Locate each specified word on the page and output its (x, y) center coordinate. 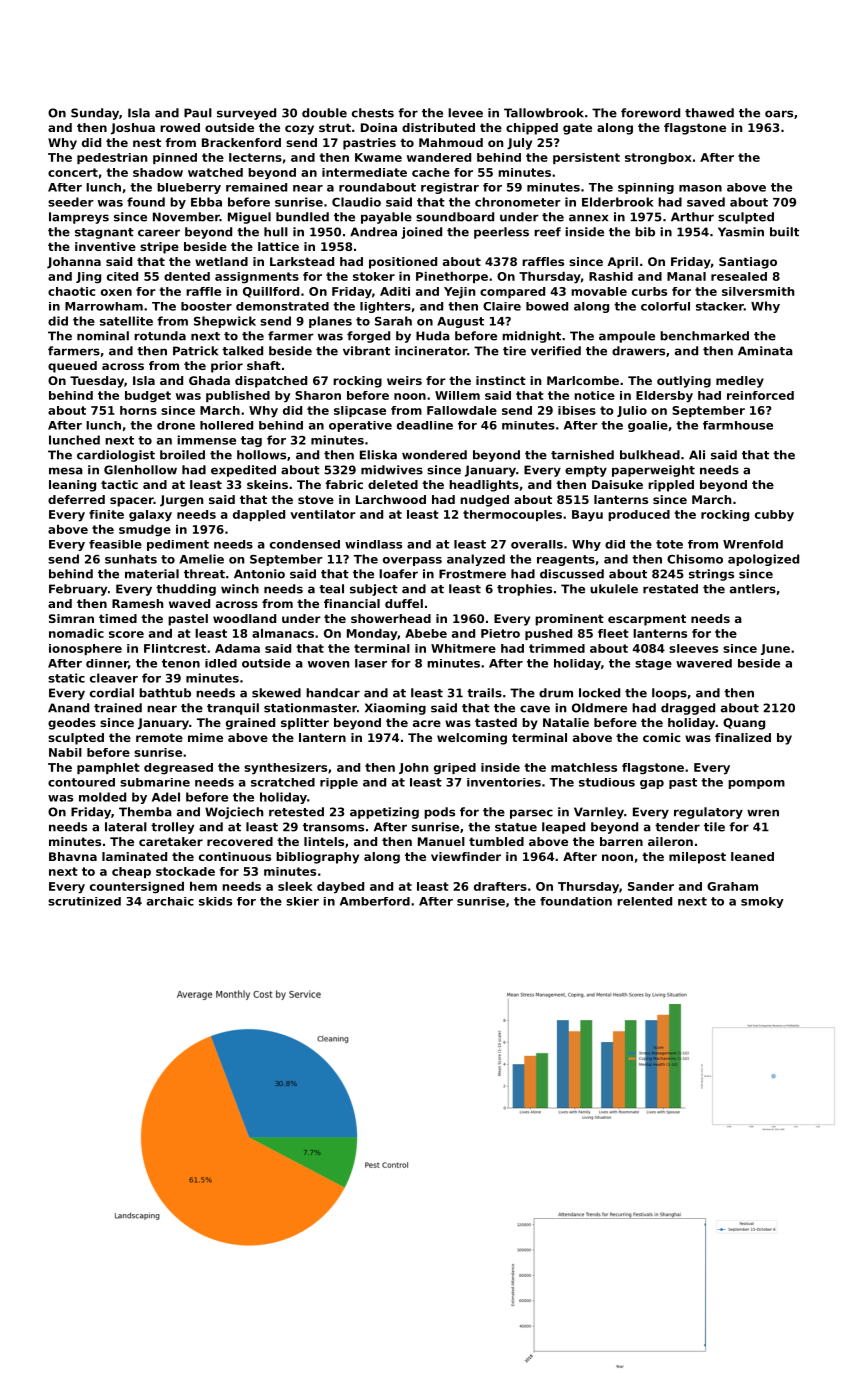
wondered (434, 455)
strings (711, 575)
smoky (762, 902)
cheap (131, 872)
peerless (501, 233)
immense (206, 440)
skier (302, 901)
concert (73, 172)
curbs (649, 291)
